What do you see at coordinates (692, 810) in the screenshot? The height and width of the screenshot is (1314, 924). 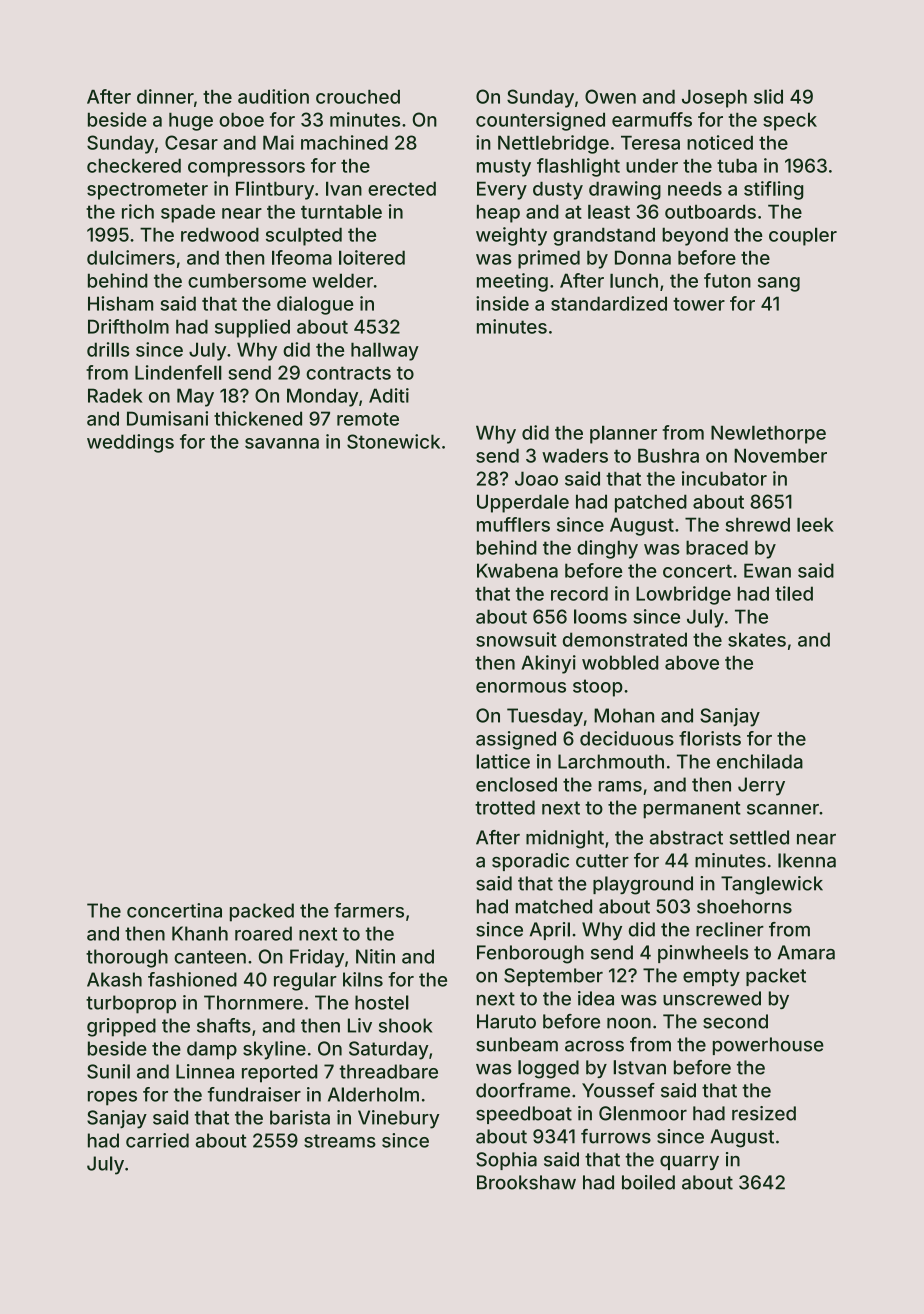 I see `permanent` at bounding box center [692, 810].
